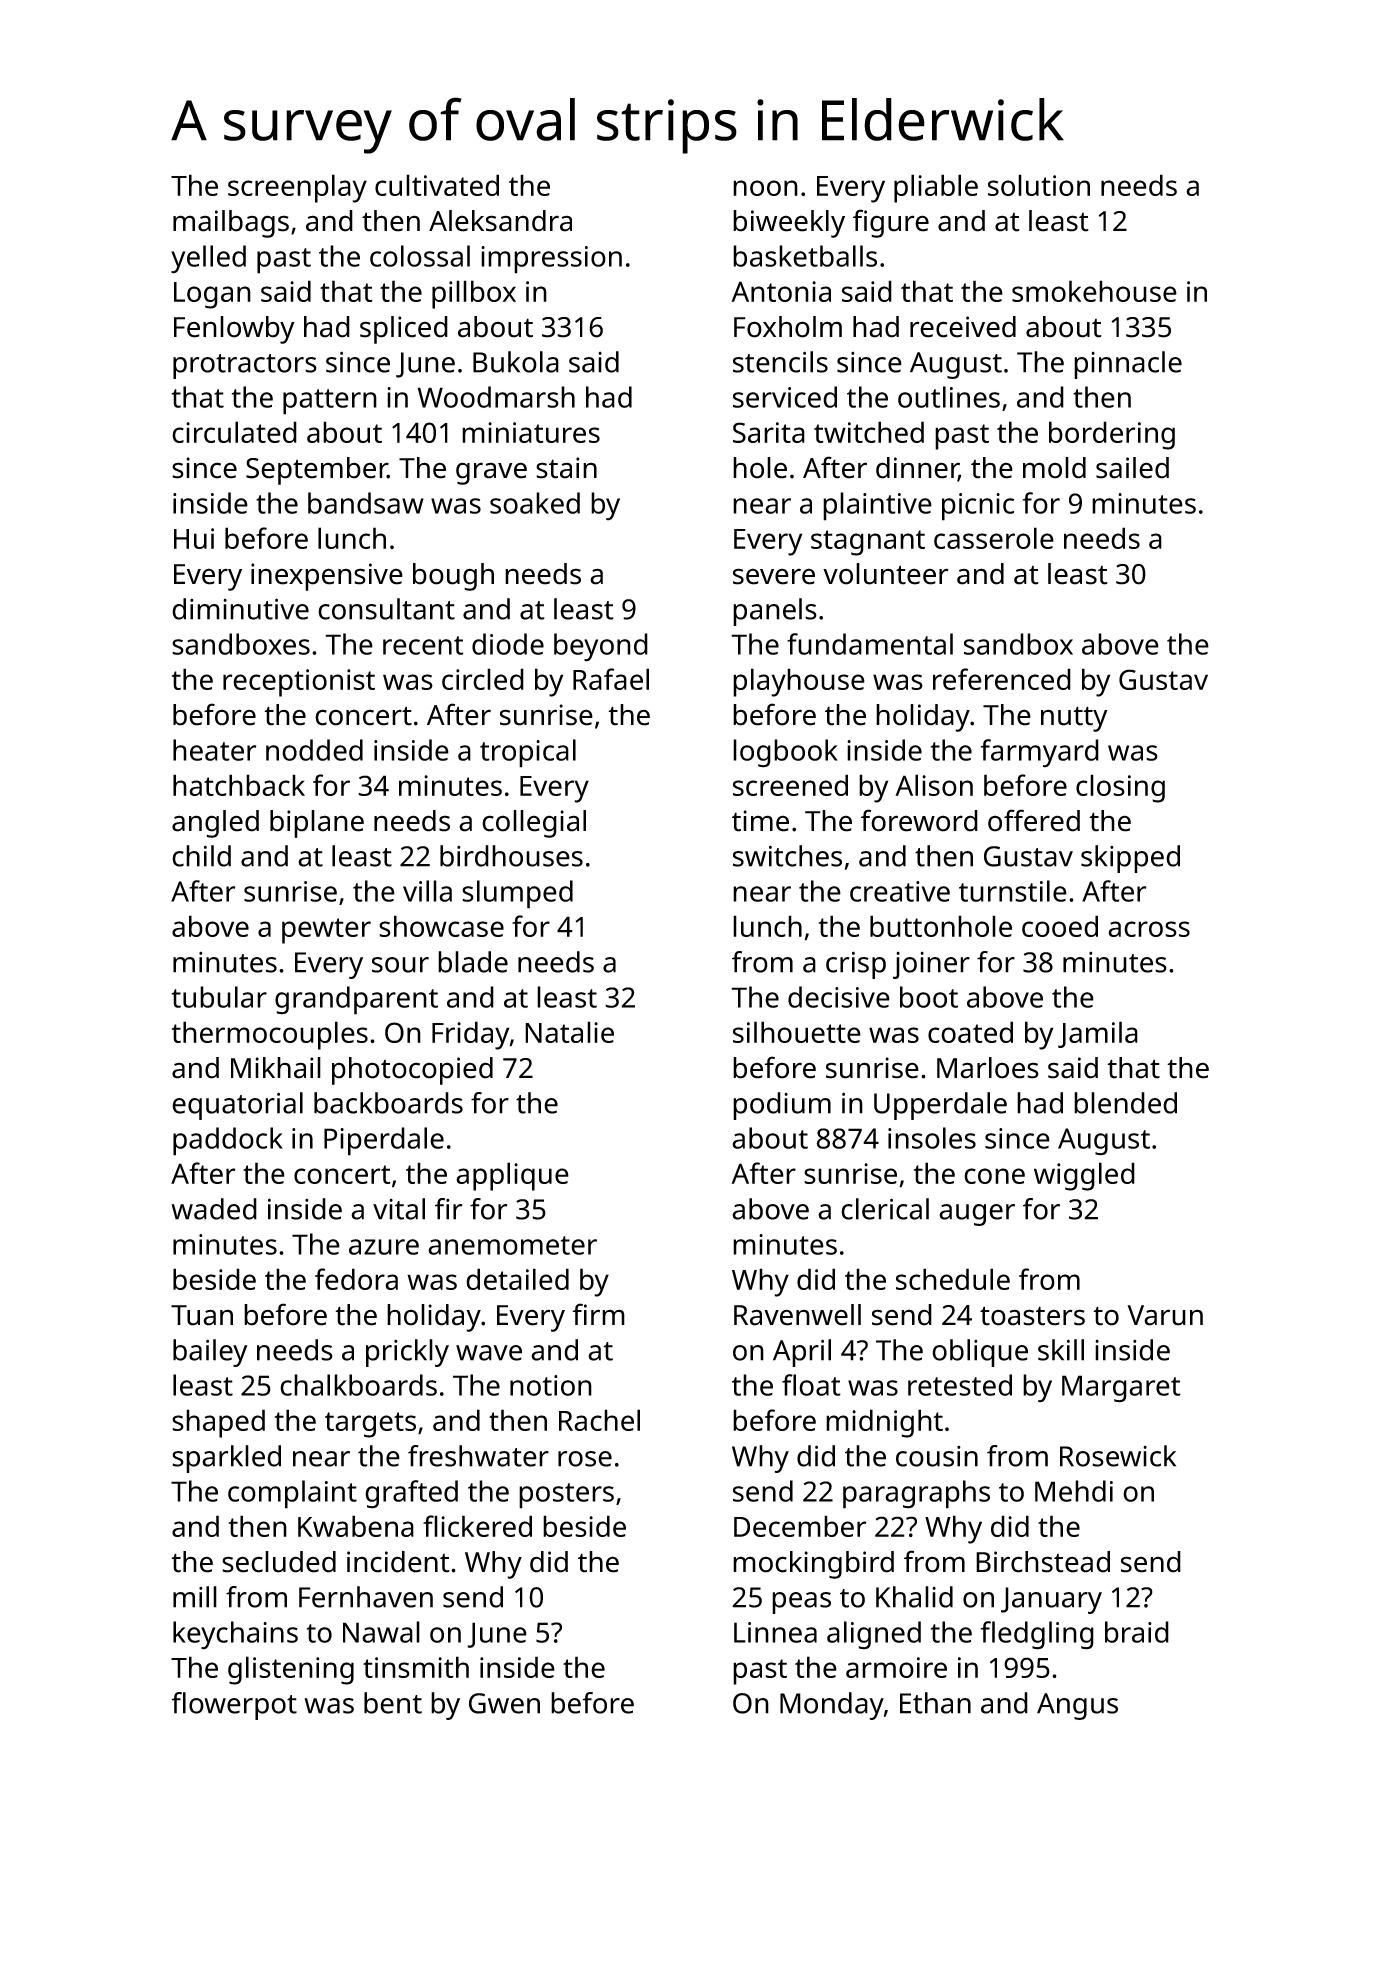  I want to click on noon, so click(765, 188).
